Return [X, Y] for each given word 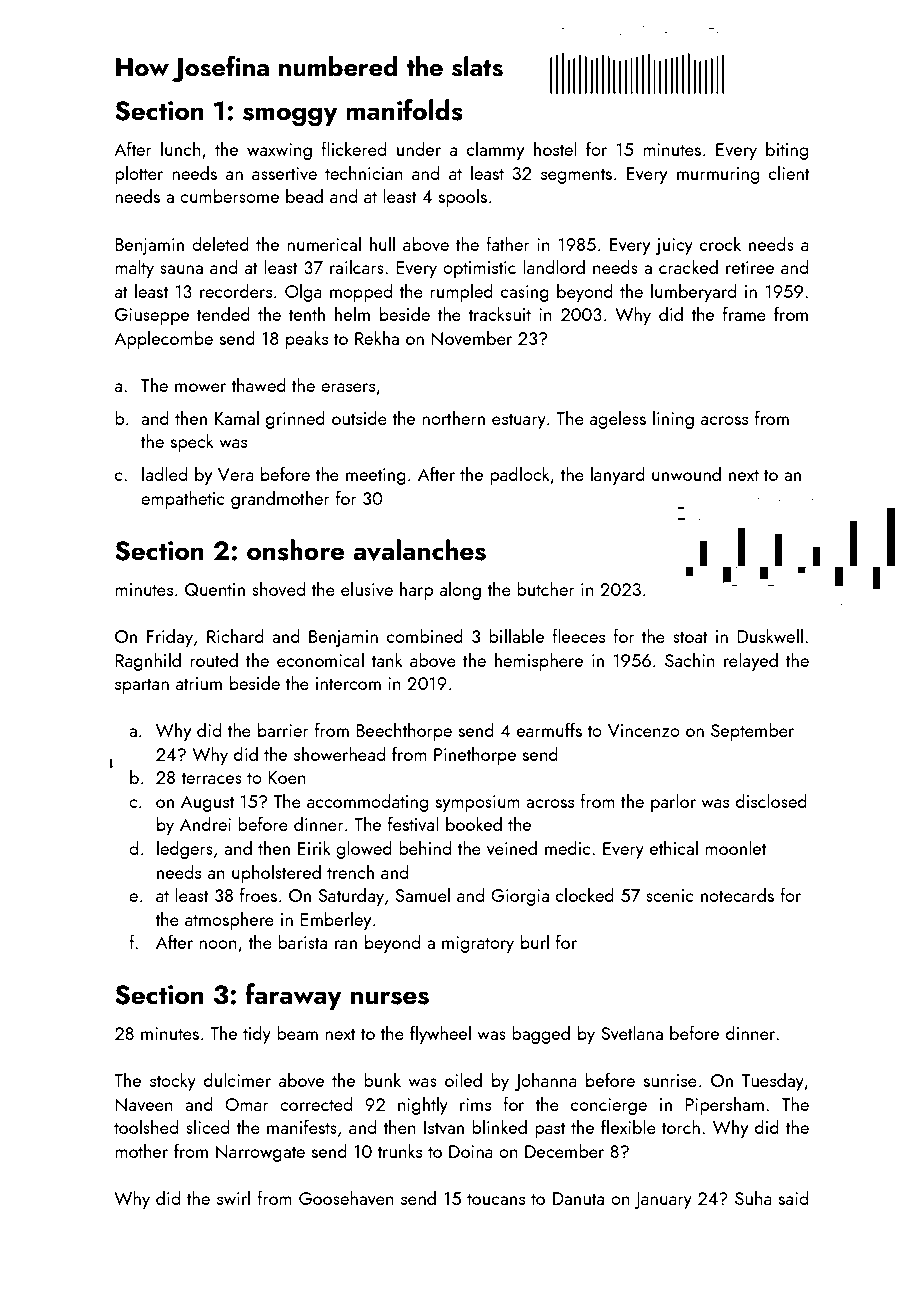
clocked [585, 895]
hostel [555, 149]
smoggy [290, 117]
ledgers [185, 850]
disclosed [771, 801]
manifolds [404, 110]
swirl [233, 1198]
